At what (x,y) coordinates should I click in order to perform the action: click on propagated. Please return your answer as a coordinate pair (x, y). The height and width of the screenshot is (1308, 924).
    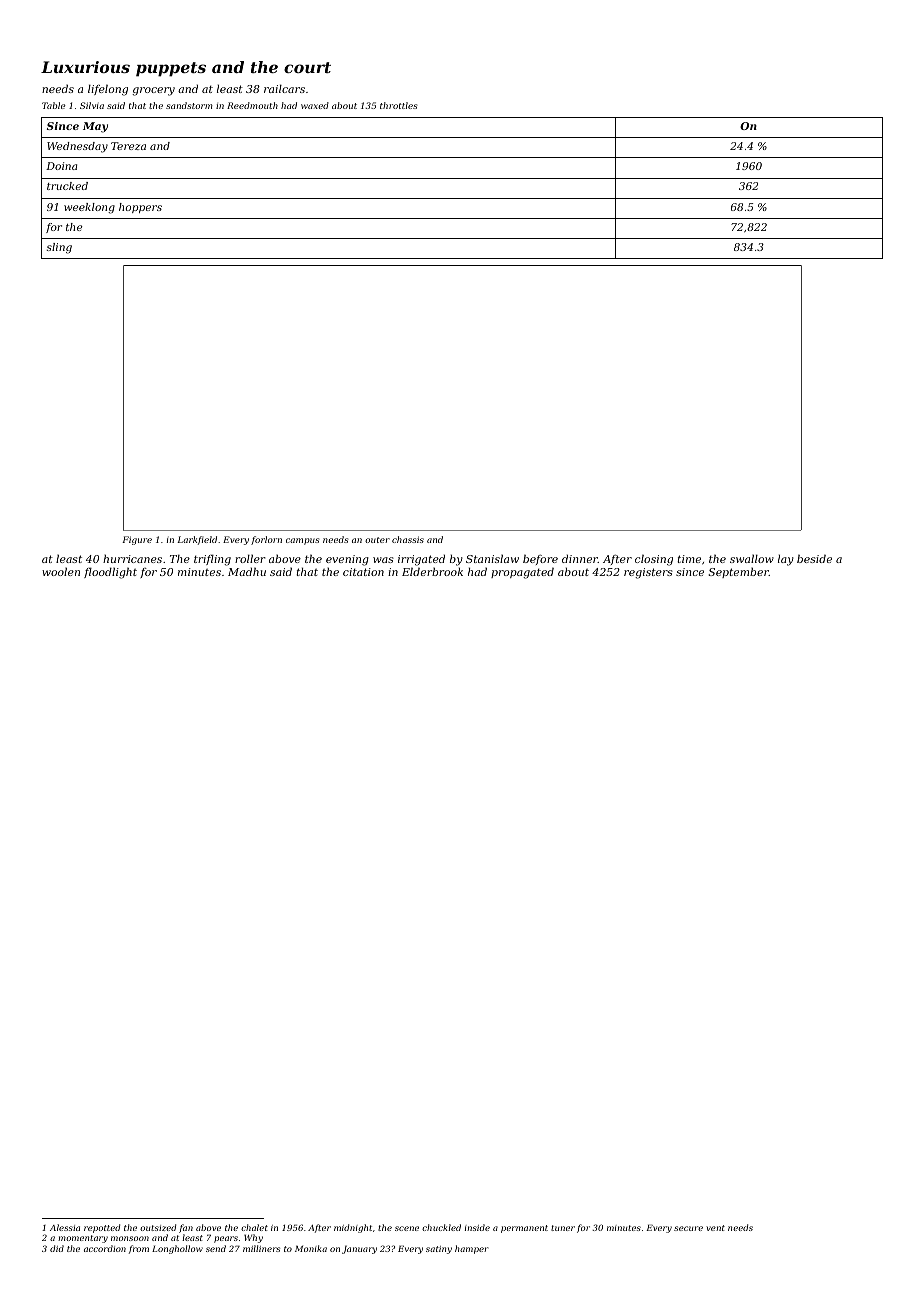
    Looking at the image, I should click on (522, 573).
